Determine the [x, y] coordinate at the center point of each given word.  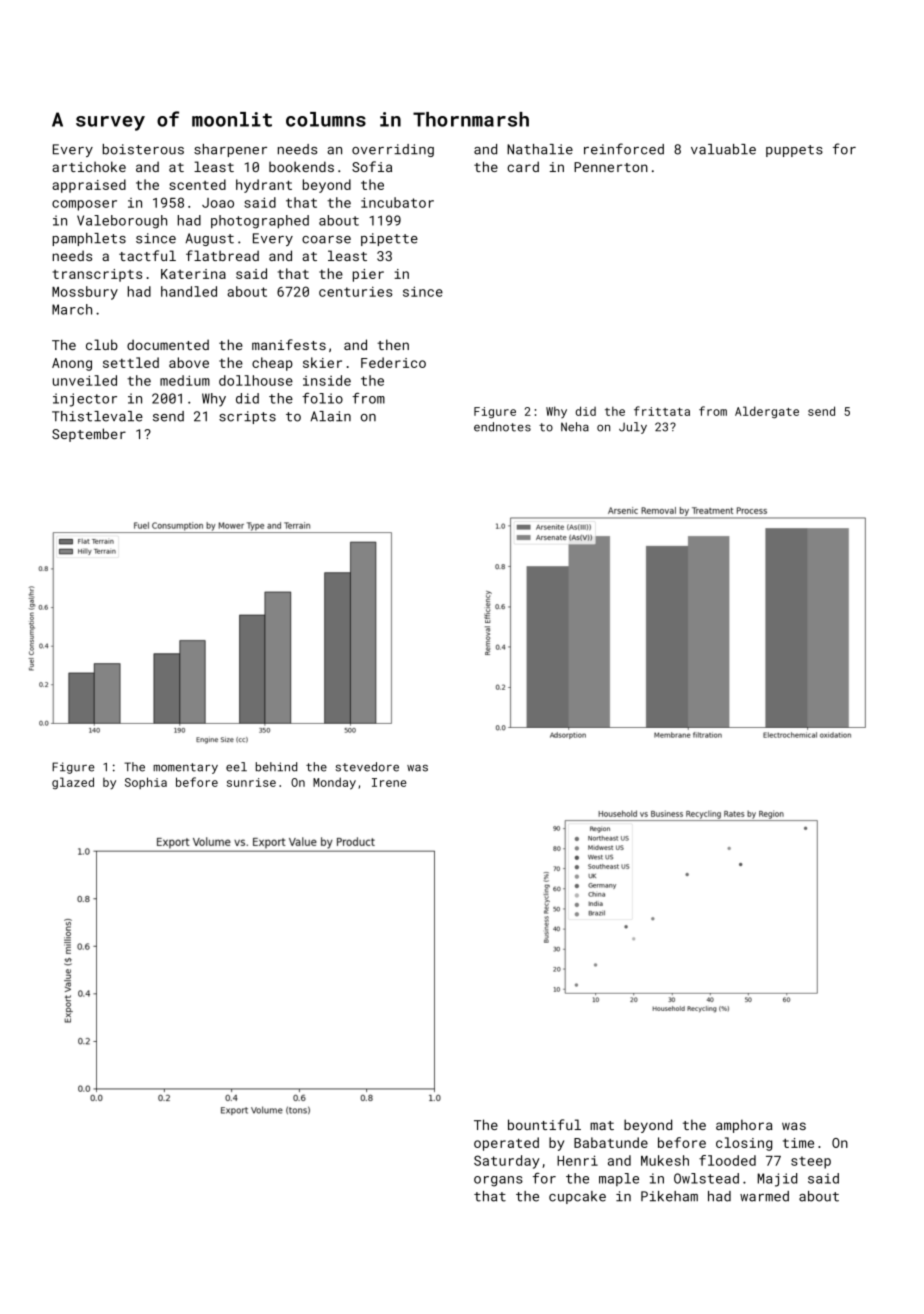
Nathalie [540, 149]
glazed [73, 783]
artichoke [89, 166]
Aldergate [767, 412]
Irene [389, 782]
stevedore [367, 767]
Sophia [146, 783]
